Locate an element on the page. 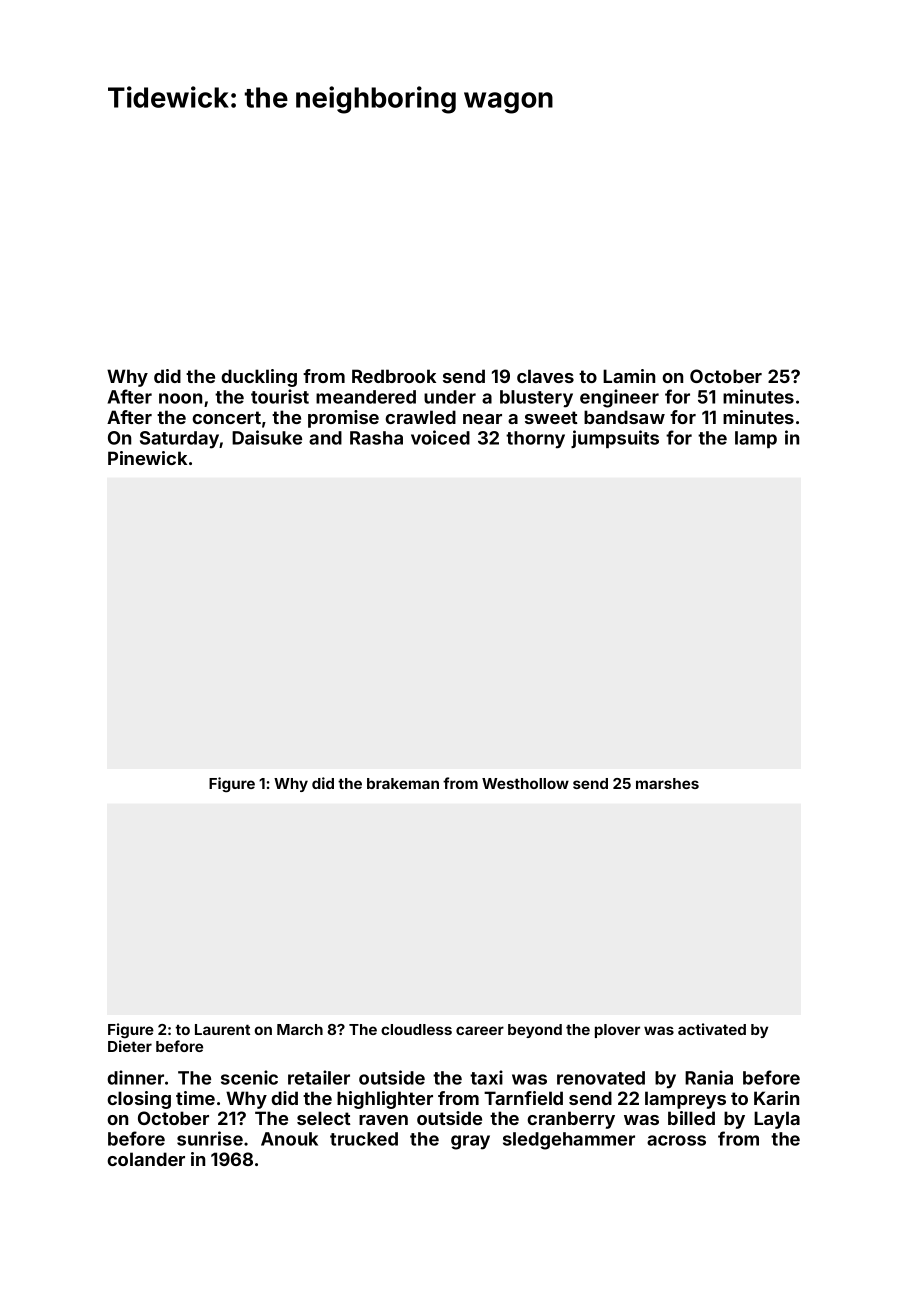 Image resolution: width=908 pixels, height=1316 pixels. Laurent is located at coordinates (222, 1029).
